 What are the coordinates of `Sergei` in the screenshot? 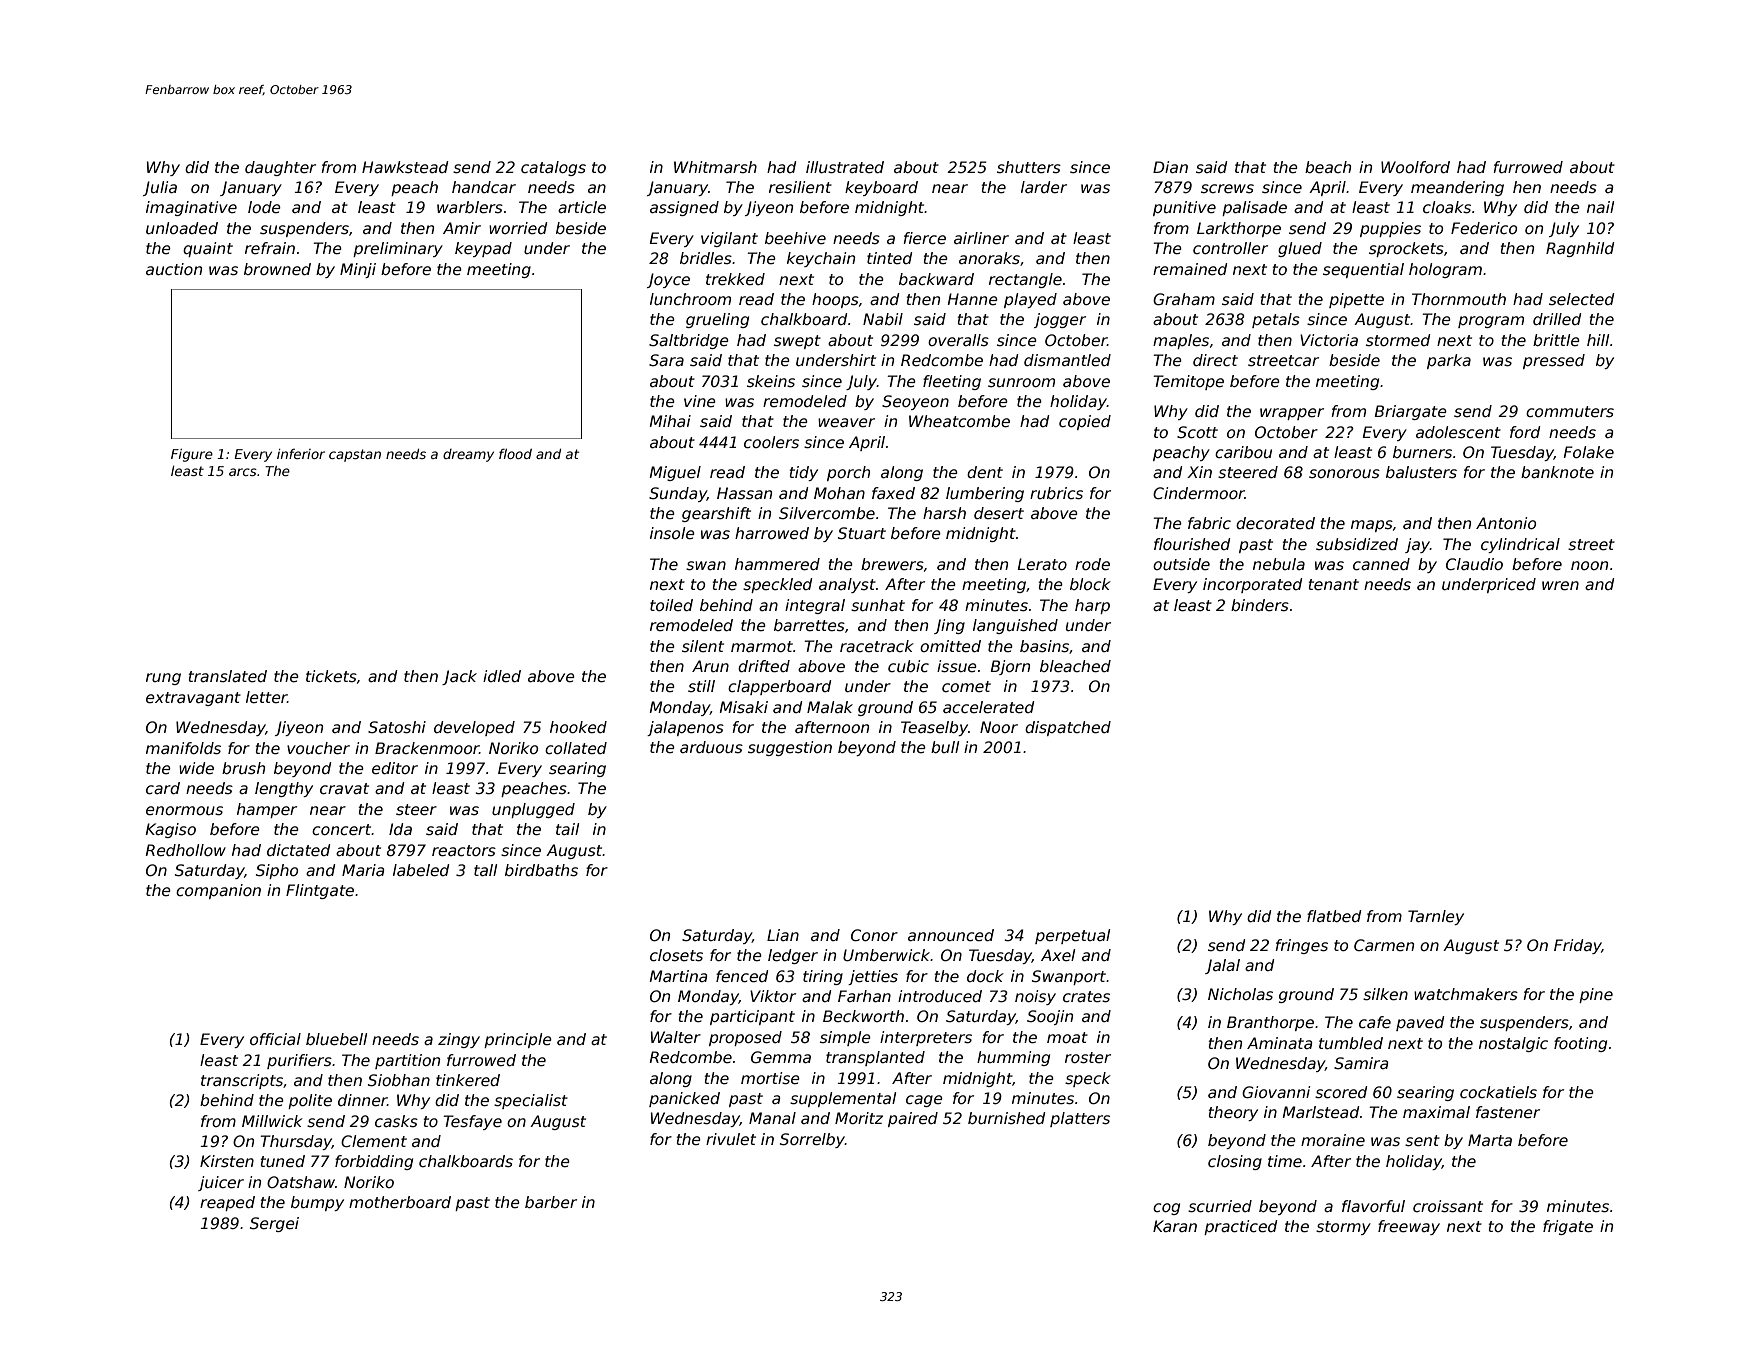 It's located at (274, 1224).
